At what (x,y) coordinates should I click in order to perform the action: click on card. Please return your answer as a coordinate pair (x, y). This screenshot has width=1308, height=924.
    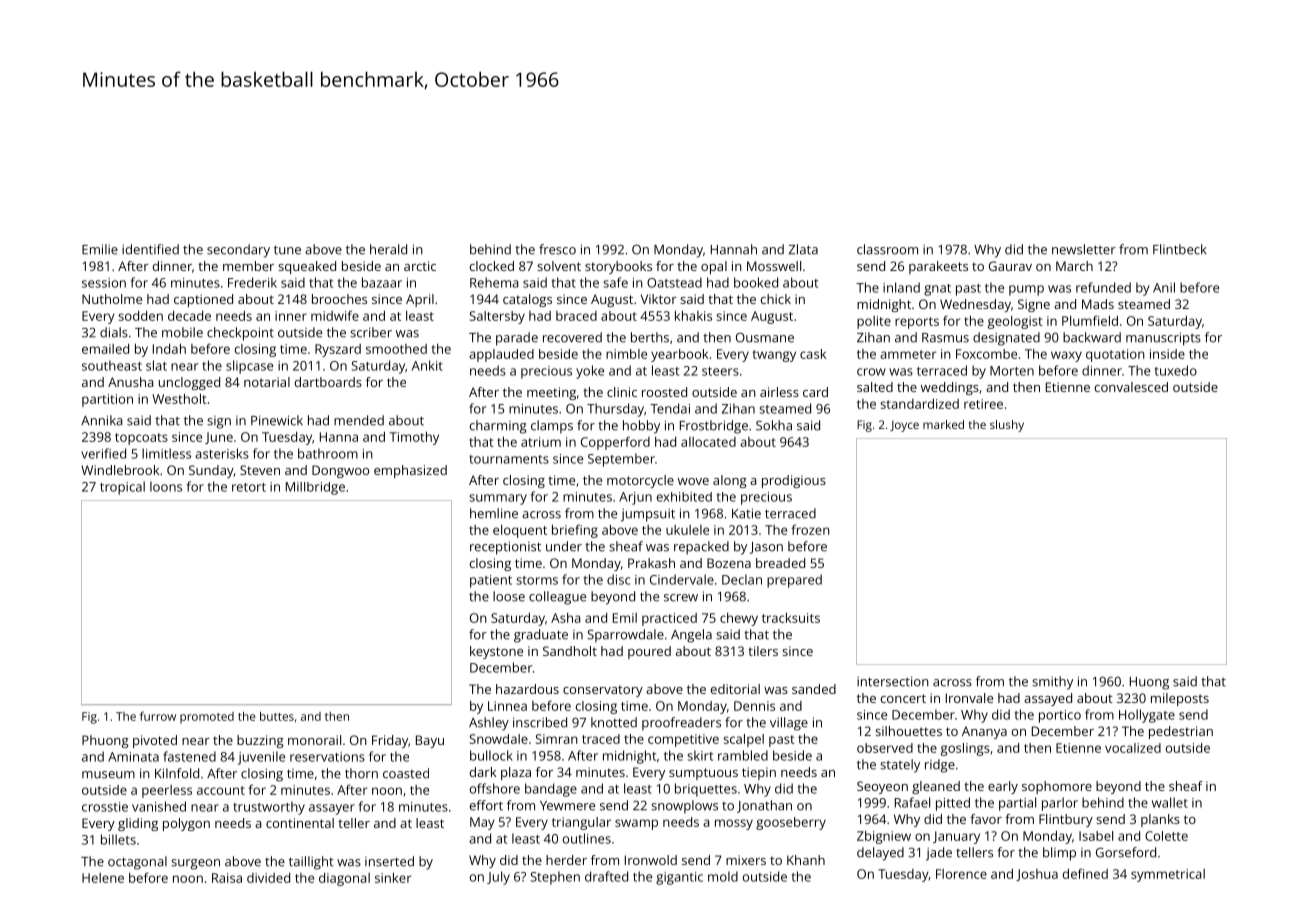
    Looking at the image, I should click on (815, 392).
